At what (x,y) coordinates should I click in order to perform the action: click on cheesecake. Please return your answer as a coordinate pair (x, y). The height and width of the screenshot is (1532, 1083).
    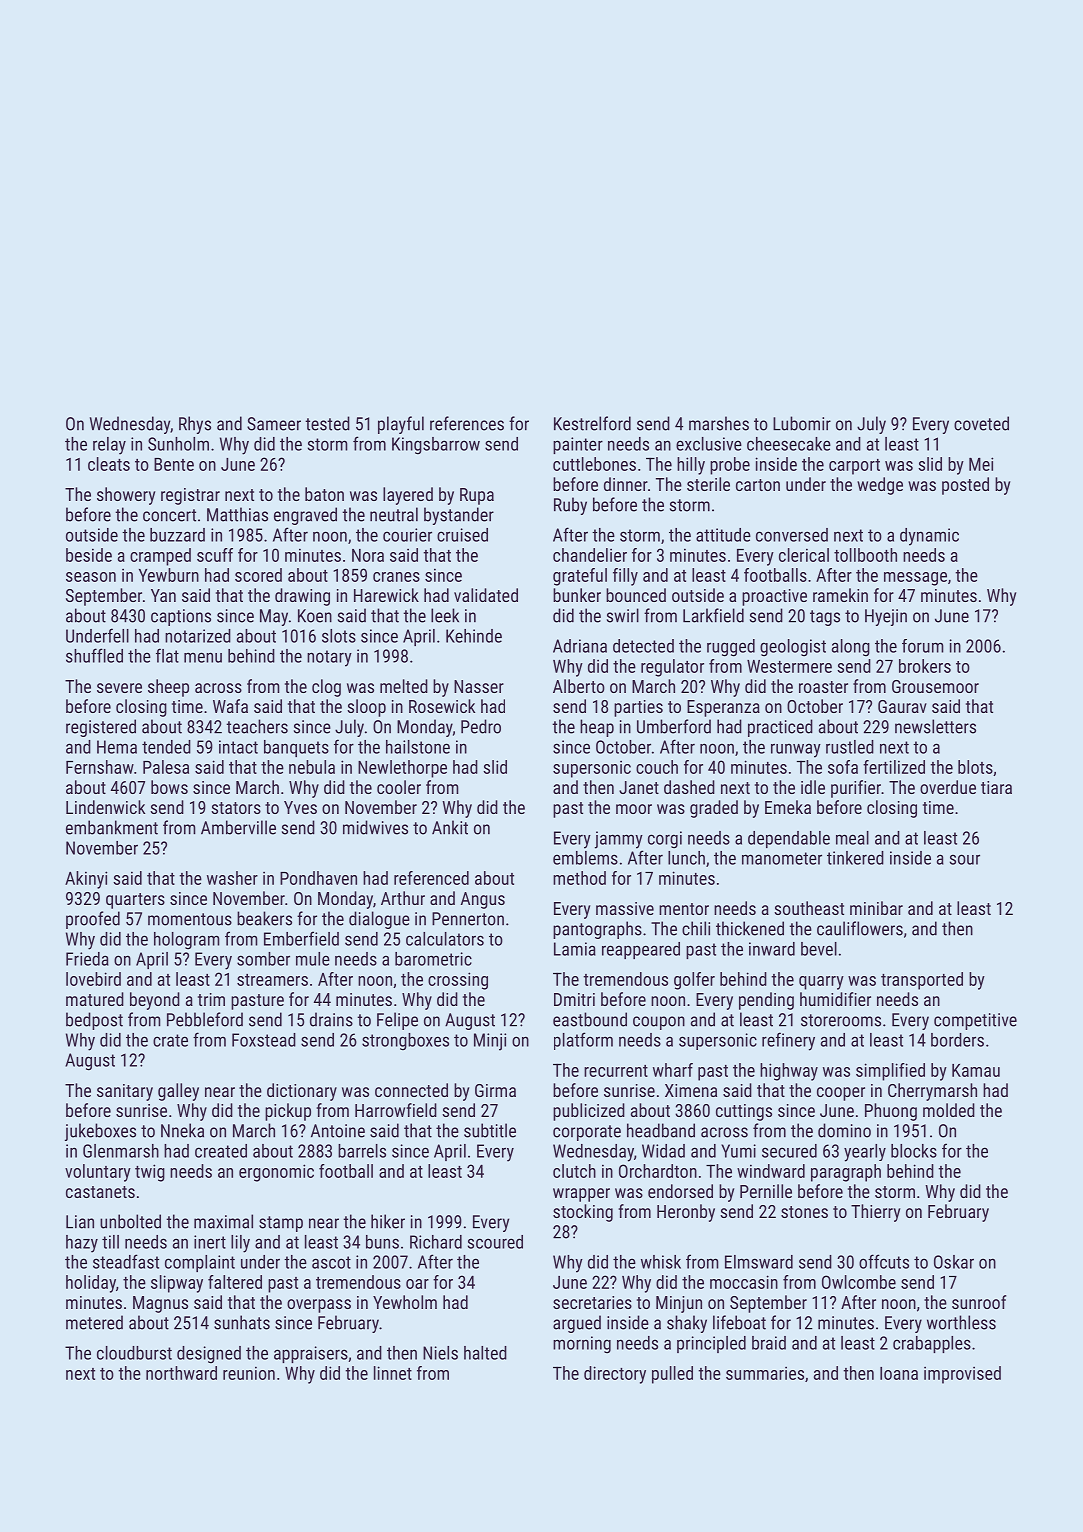
    Looking at the image, I should click on (789, 444).
